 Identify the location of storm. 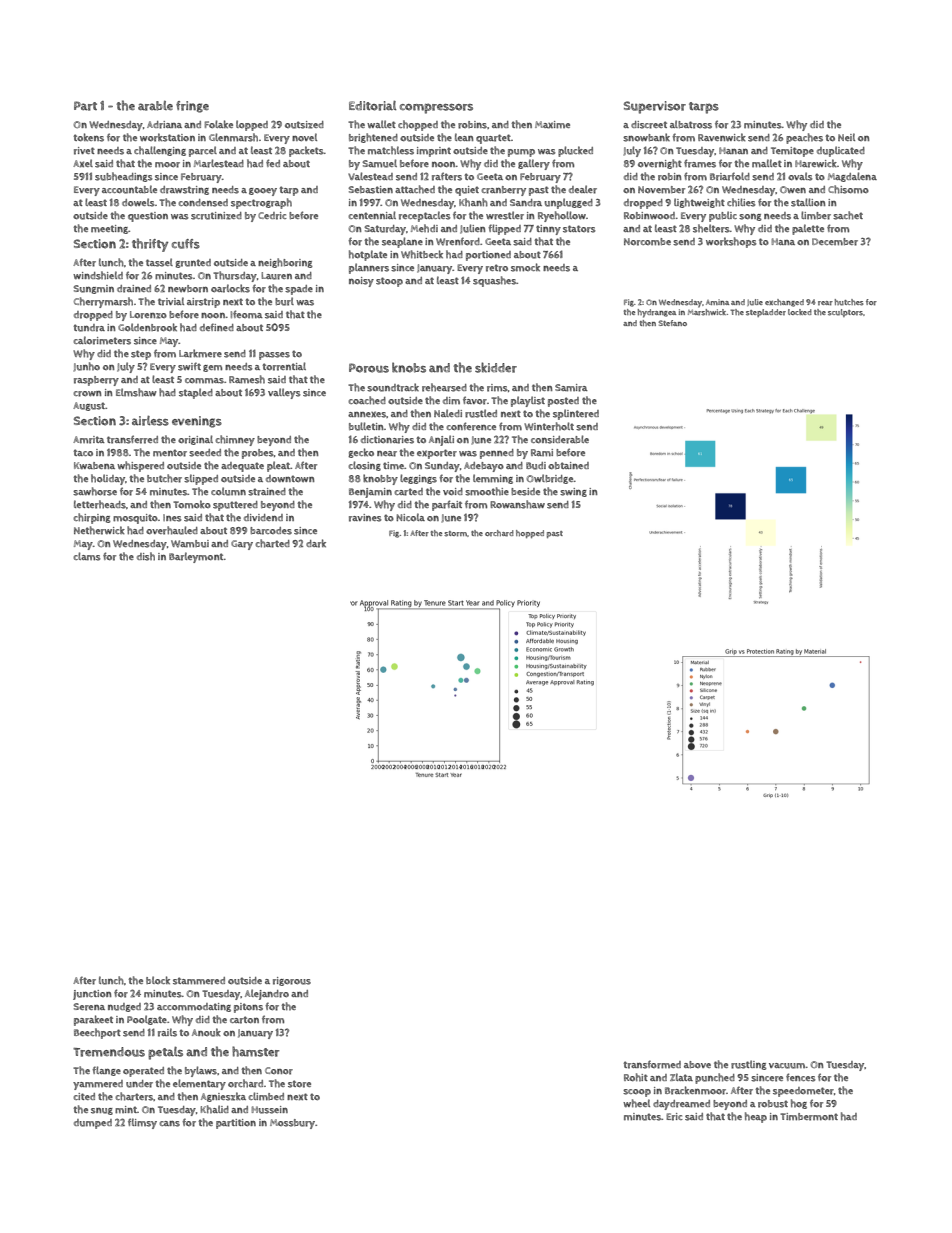
(455, 534).
